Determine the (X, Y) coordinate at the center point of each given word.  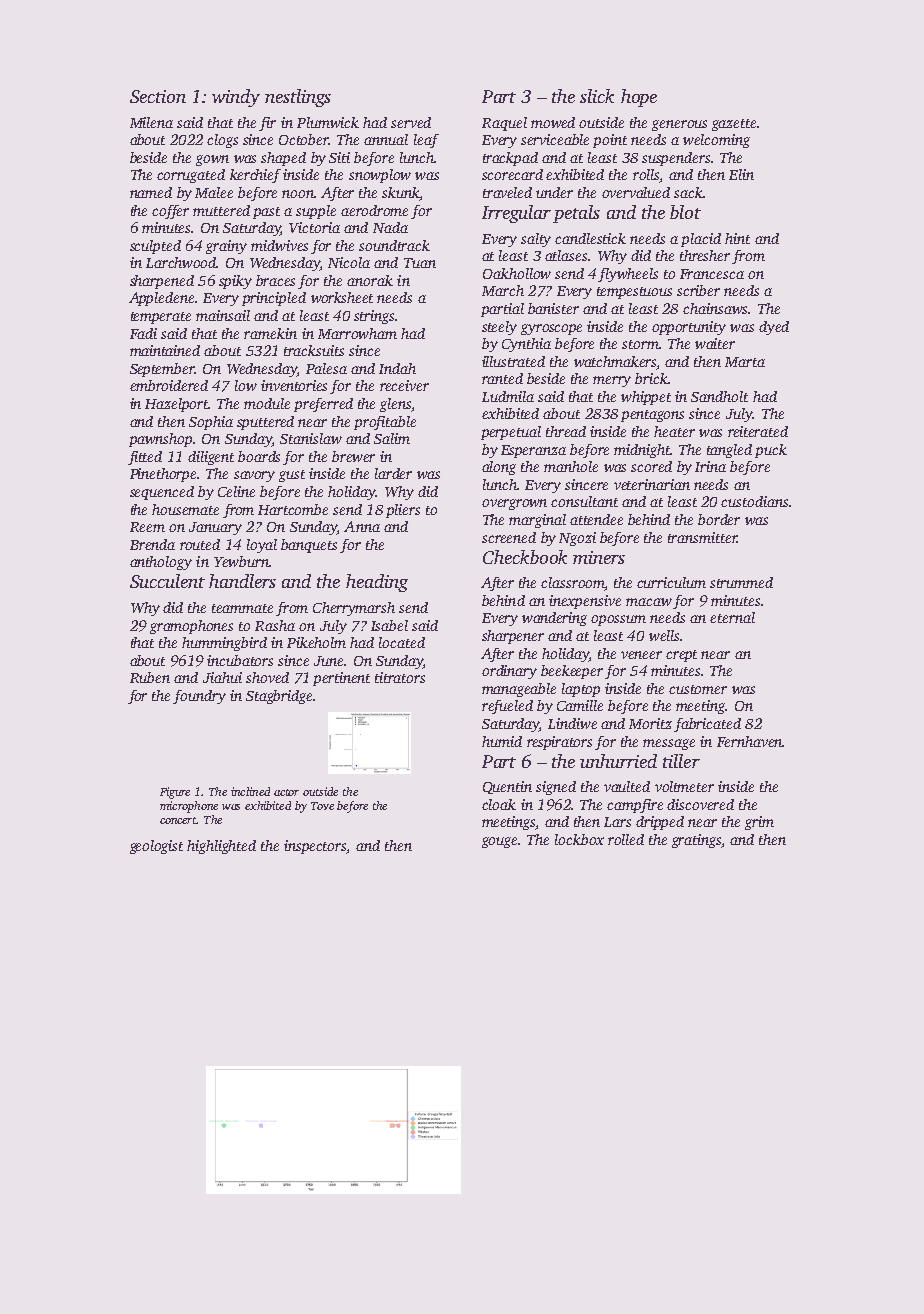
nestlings (298, 98)
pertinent (341, 679)
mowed (553, 122)
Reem (147, 527)
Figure (175, 793)
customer (698, 689)
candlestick (590, 238)
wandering (554, 619)
